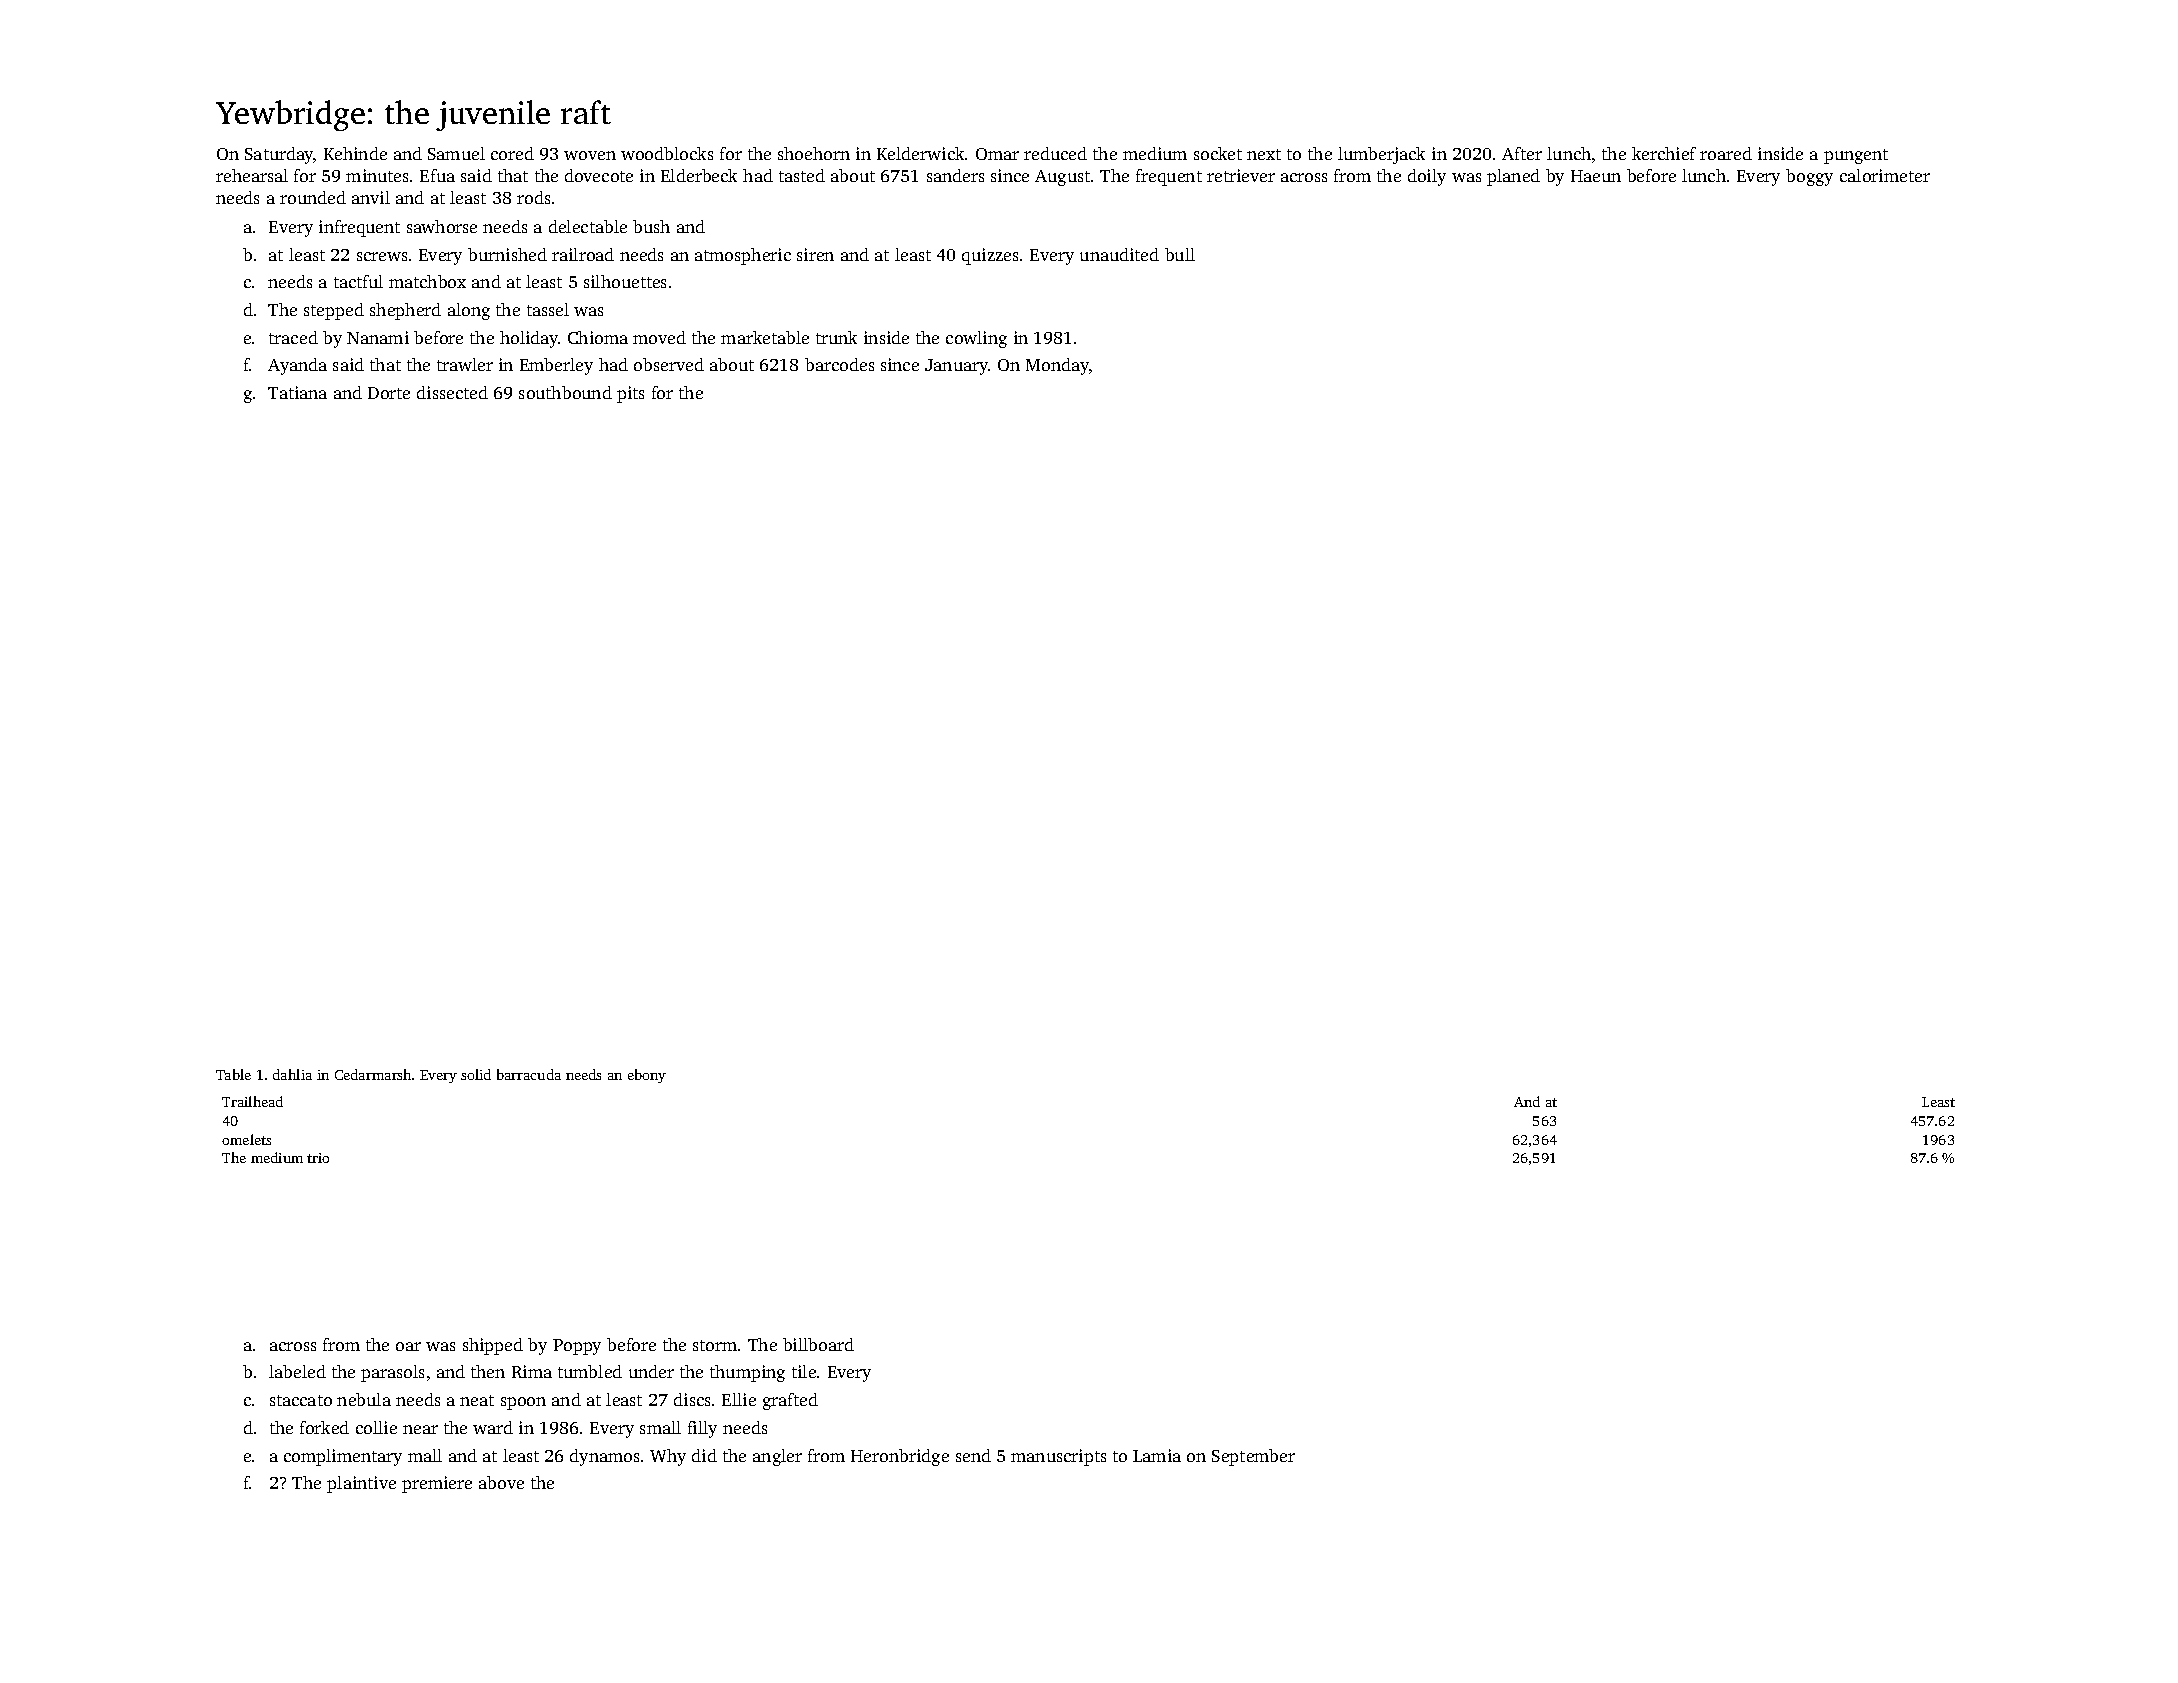  I want to click on barracuda, so click(529, 1074).
